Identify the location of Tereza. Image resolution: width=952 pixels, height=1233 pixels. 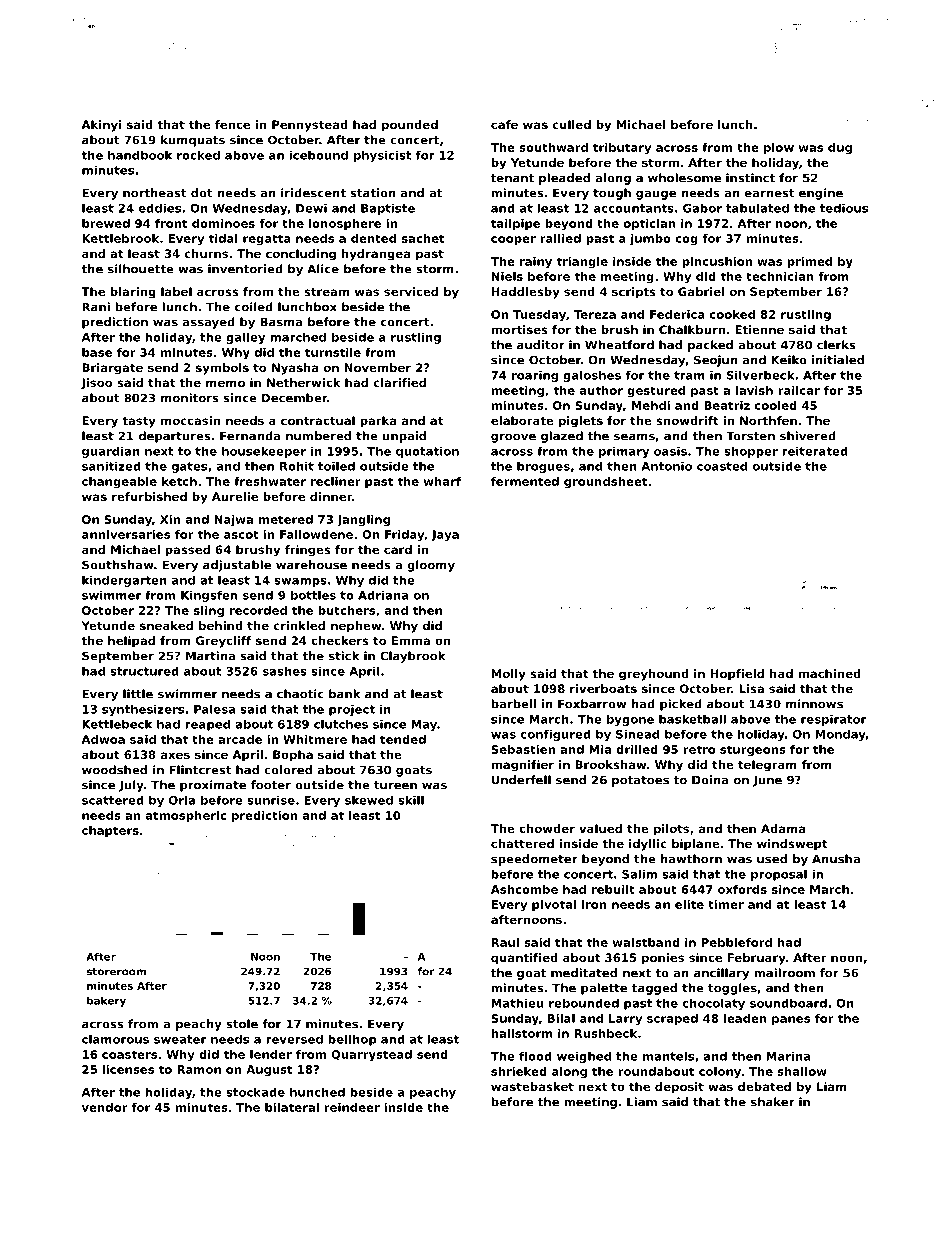
(595, 314).
